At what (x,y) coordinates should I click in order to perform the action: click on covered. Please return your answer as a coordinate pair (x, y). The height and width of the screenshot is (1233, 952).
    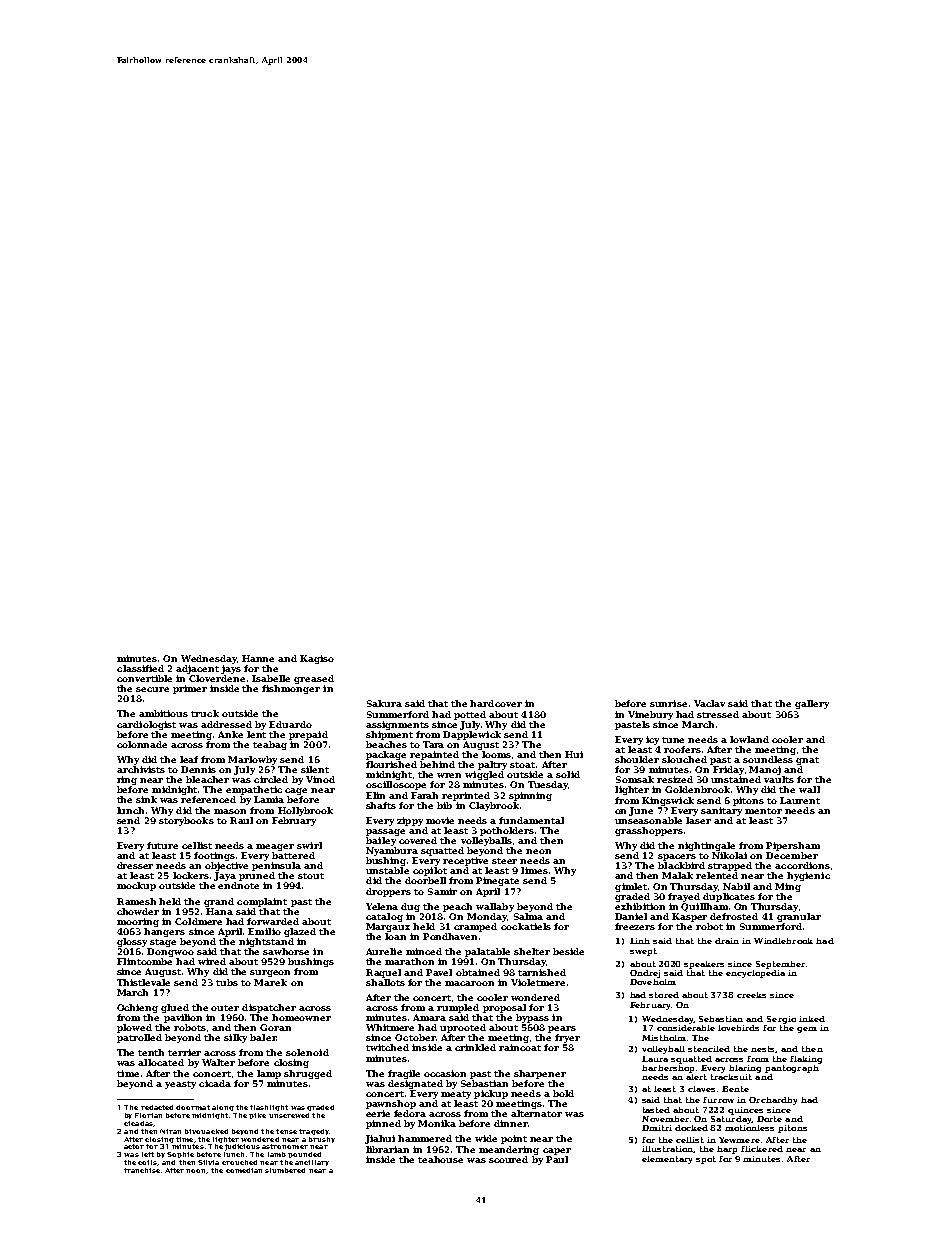
    Looking at the image, I should click on (418, 840).
